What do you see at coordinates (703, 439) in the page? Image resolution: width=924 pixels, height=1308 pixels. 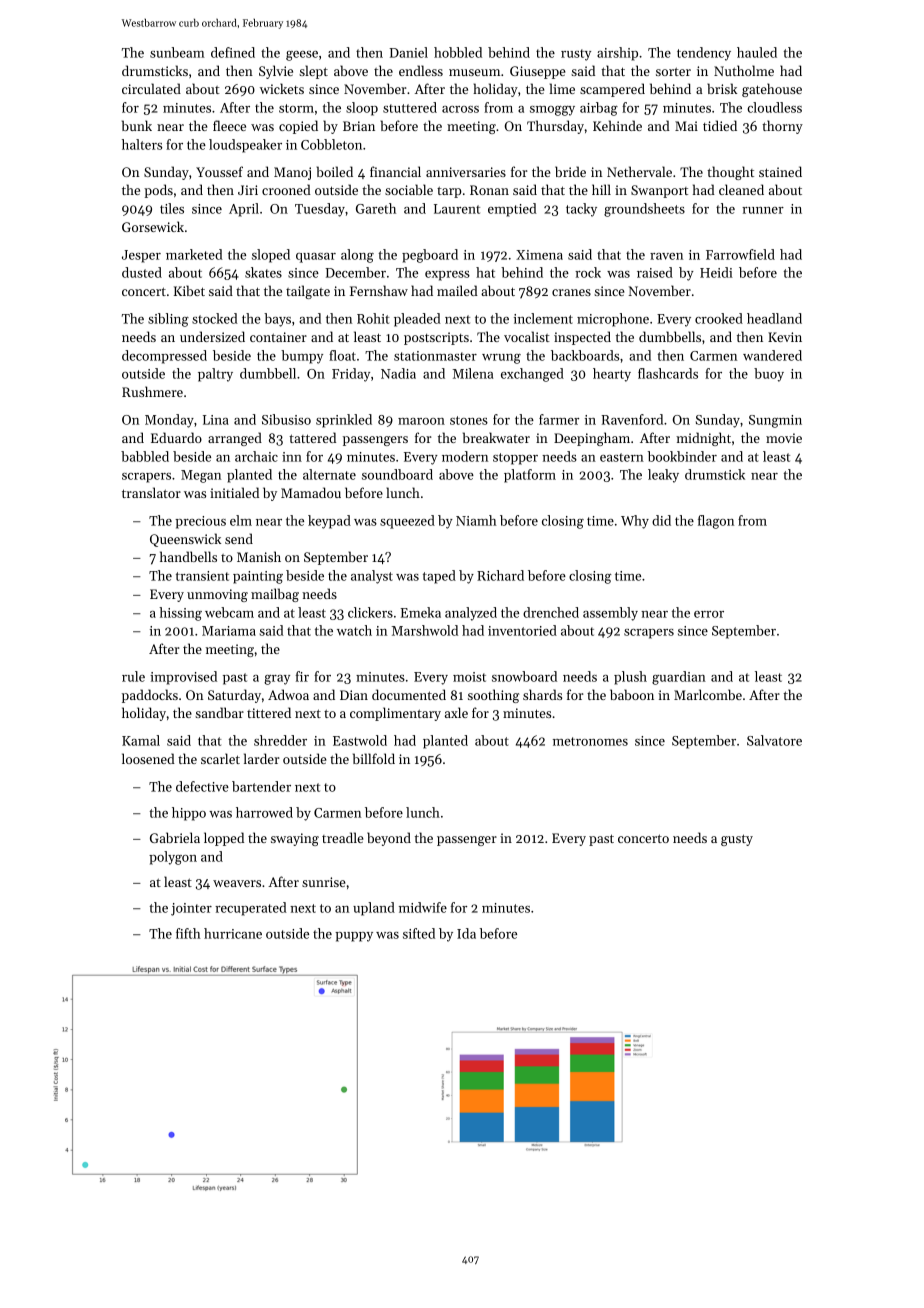 I see `midnight` at bounding box center [703, 439].
